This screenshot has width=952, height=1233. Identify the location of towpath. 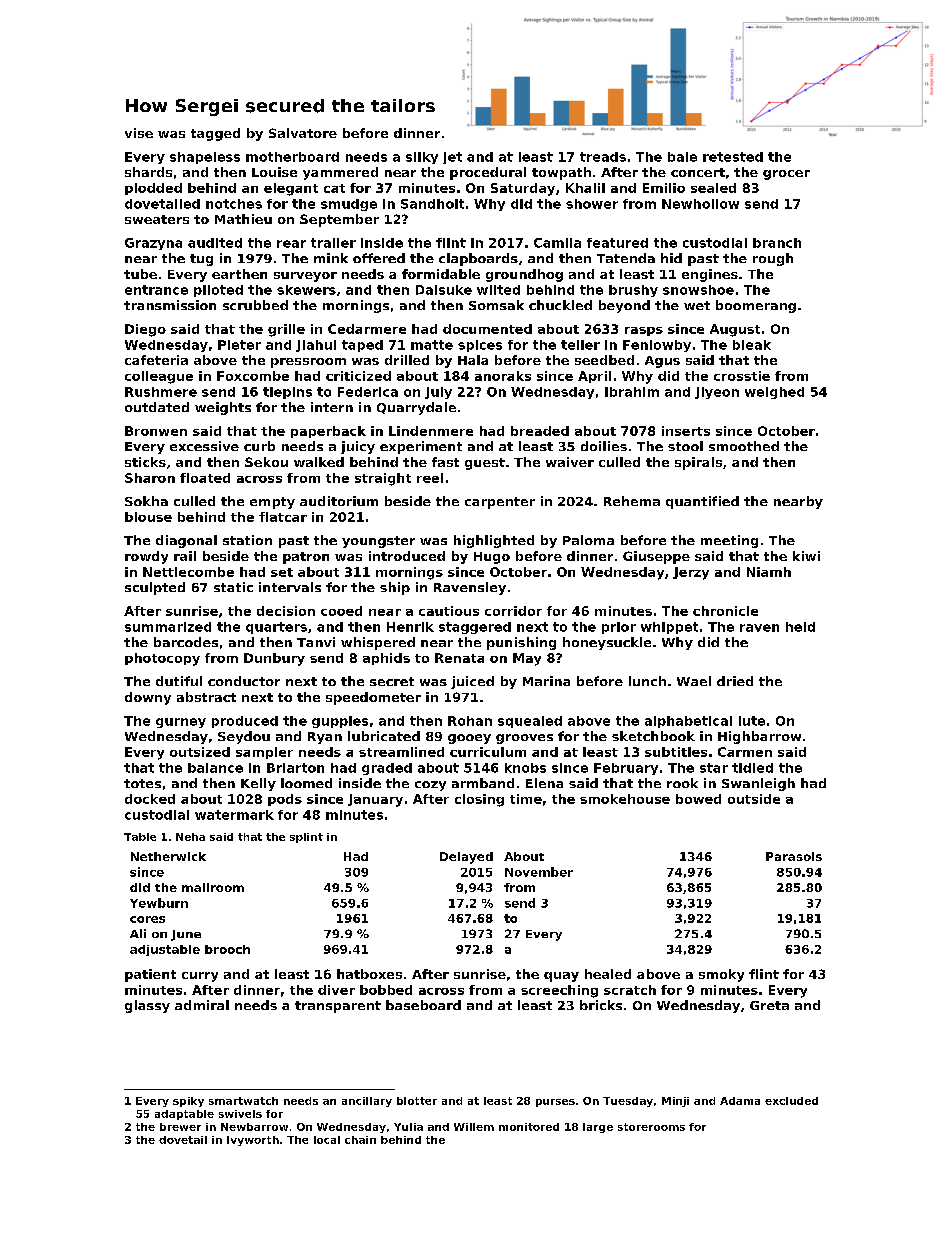
(561, 173).
